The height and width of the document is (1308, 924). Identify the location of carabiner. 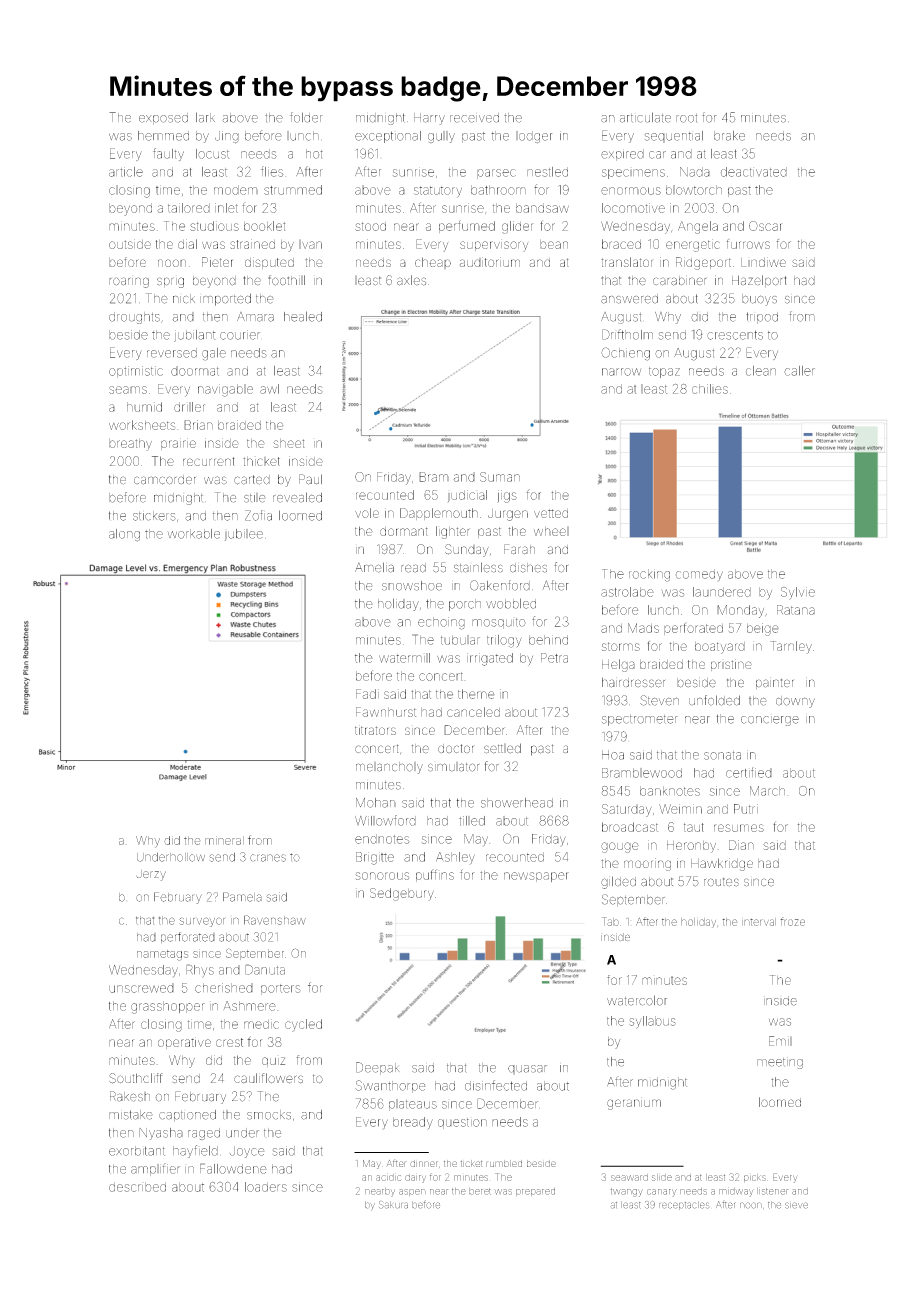
(679, 281).
